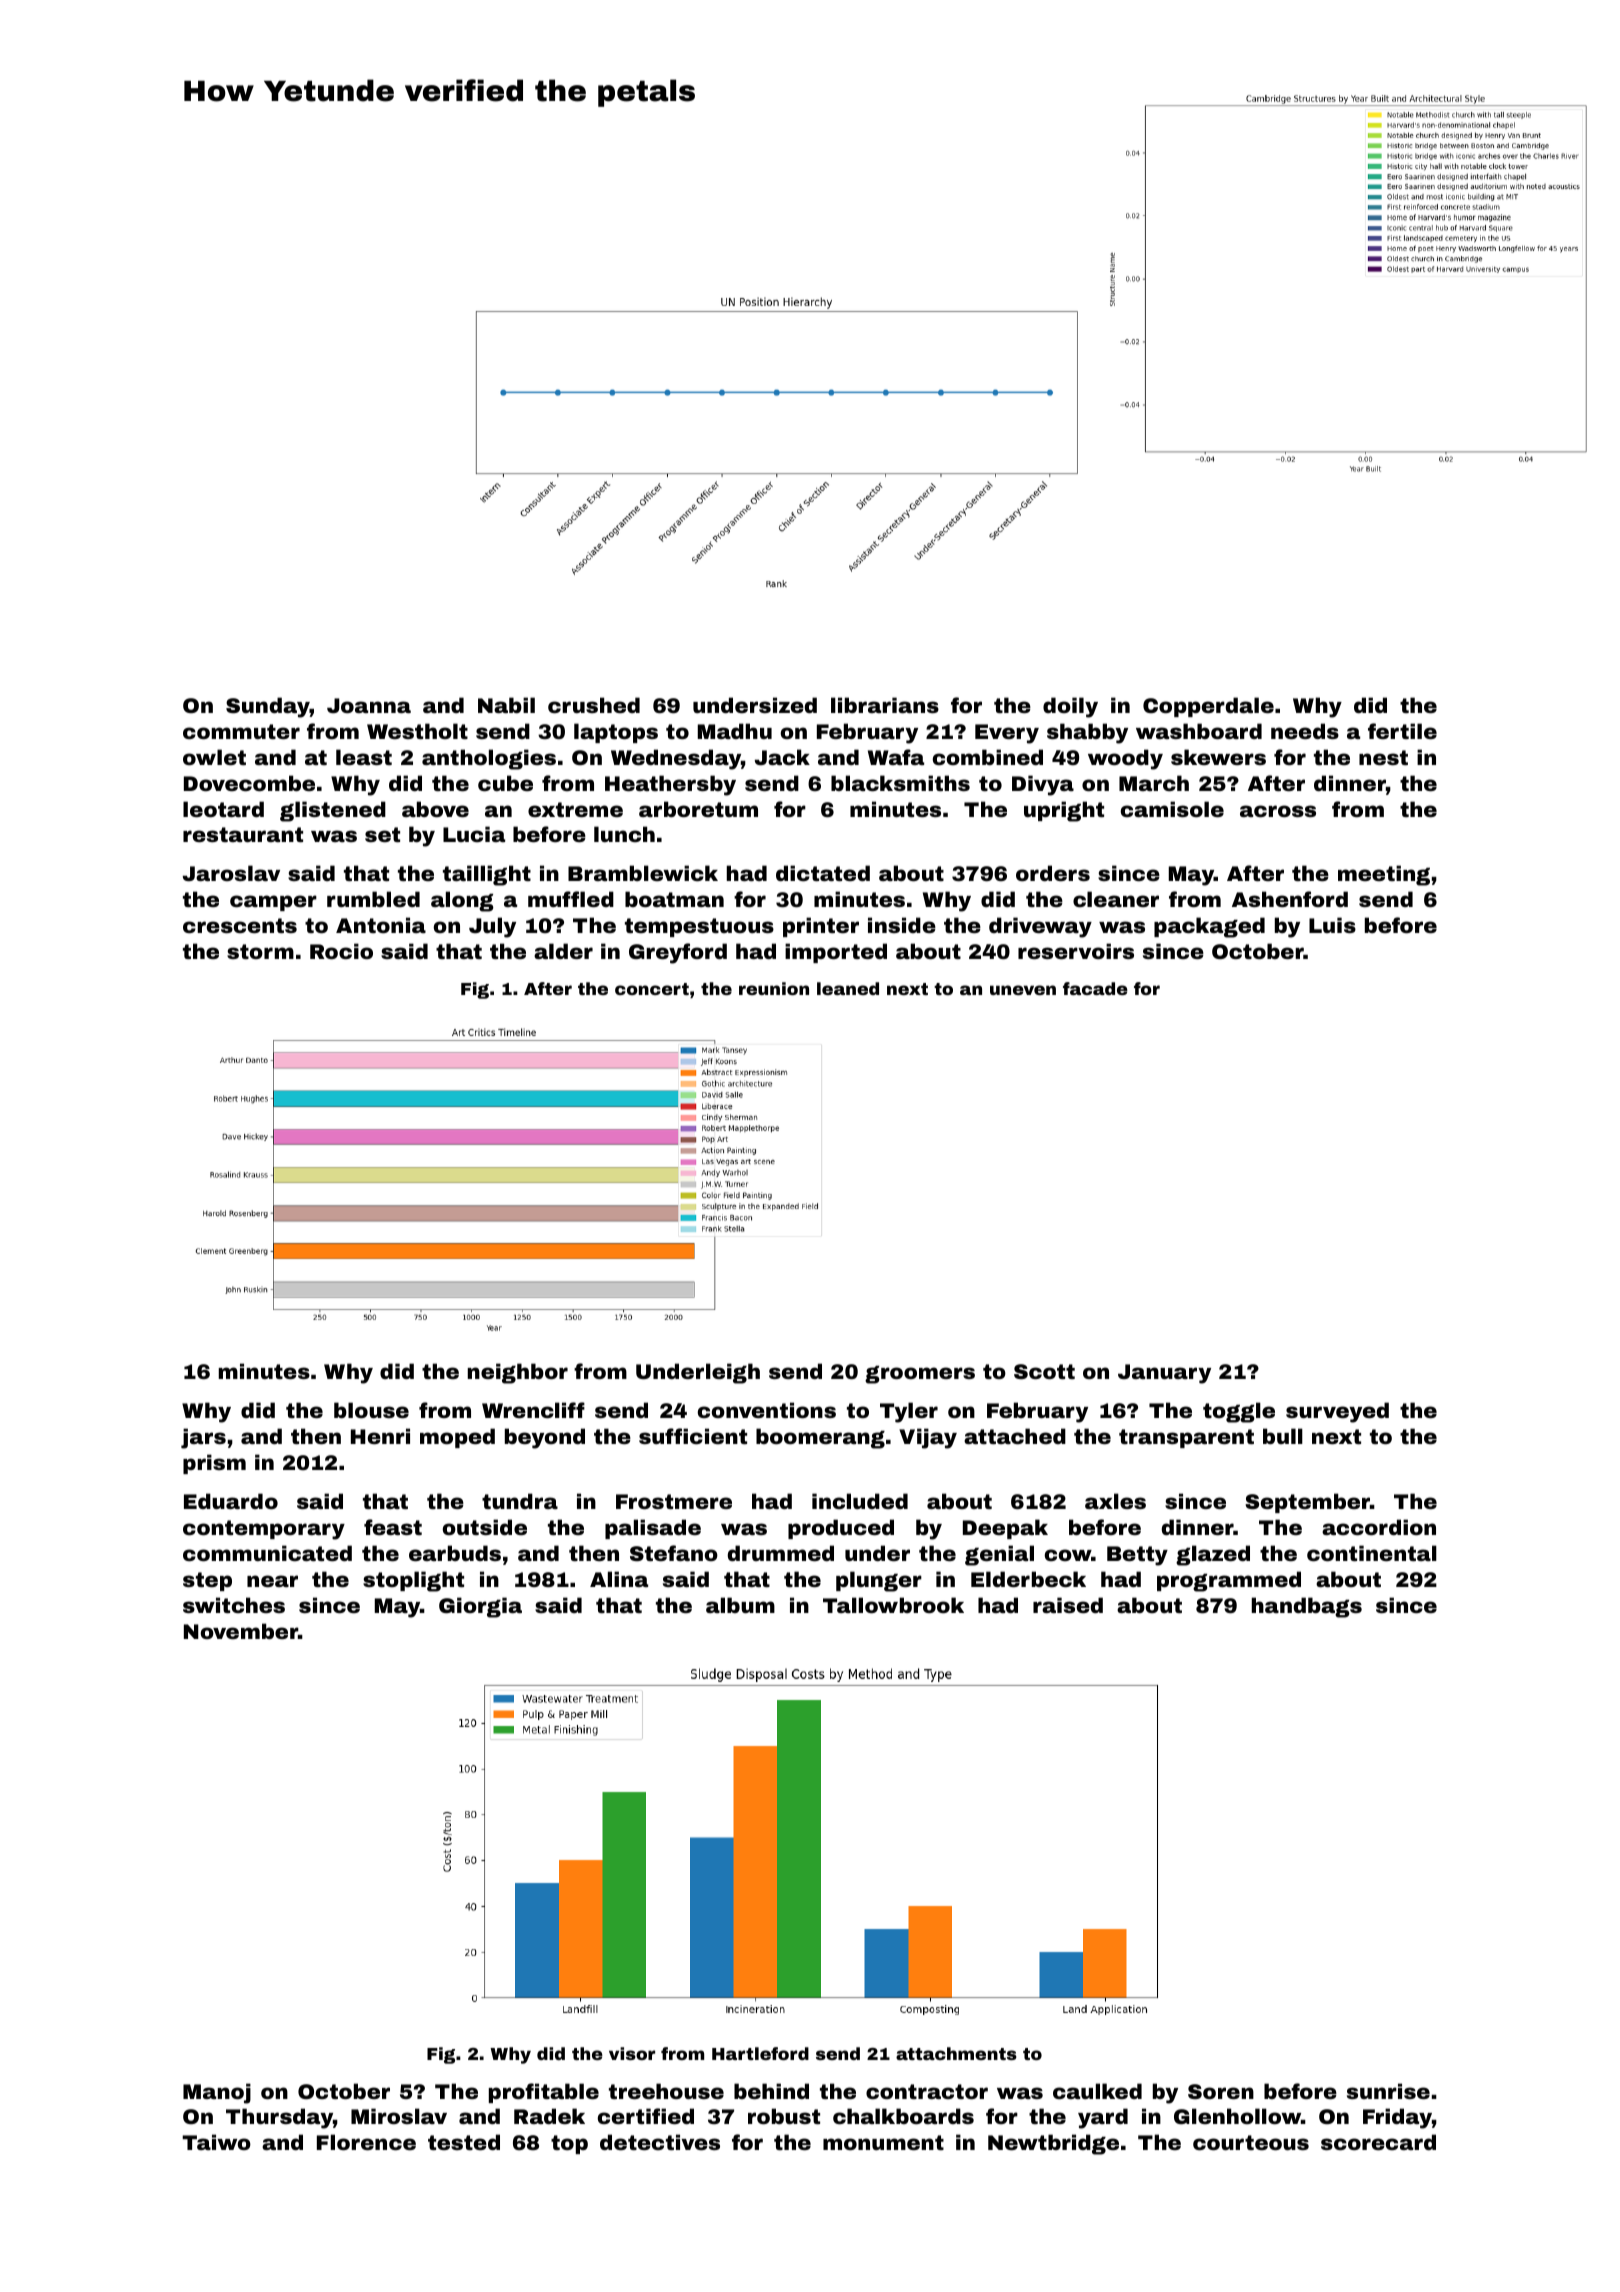 The width and height of the document is (1620, 2292). Describe the element at coordinates (879, 1581) in the document. I see `plunger` at that location.
